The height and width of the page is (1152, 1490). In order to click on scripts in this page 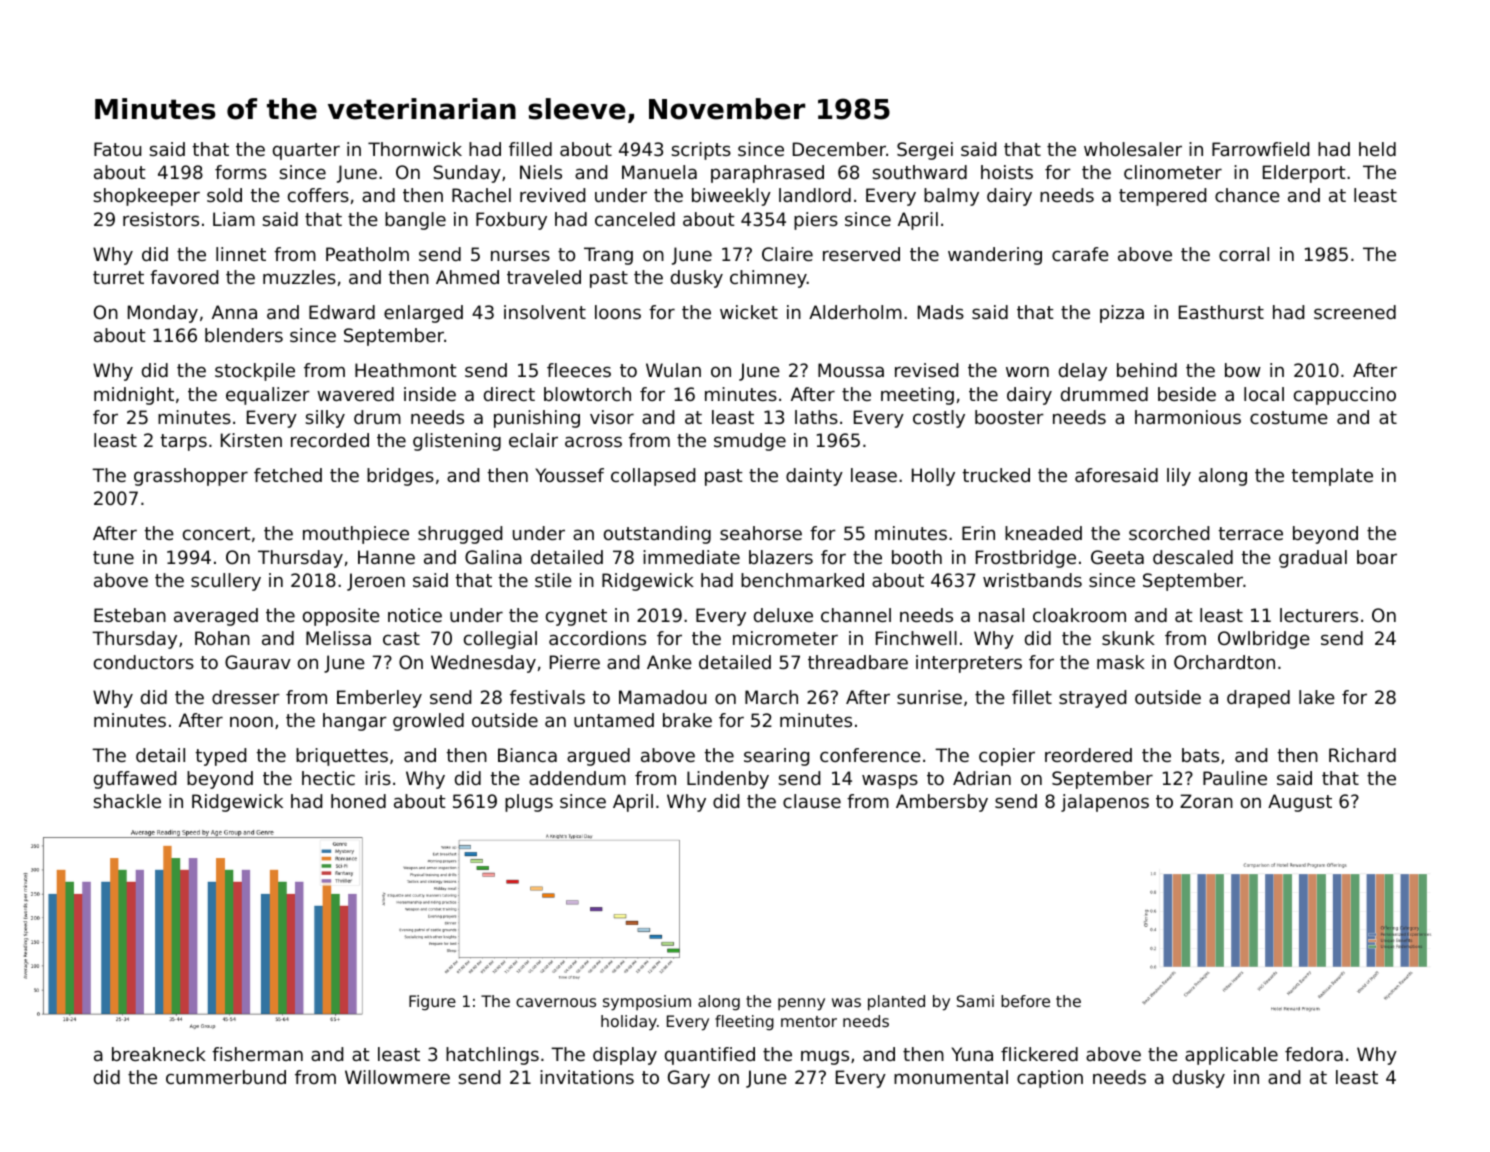, I will do `click(701, 151)`.
